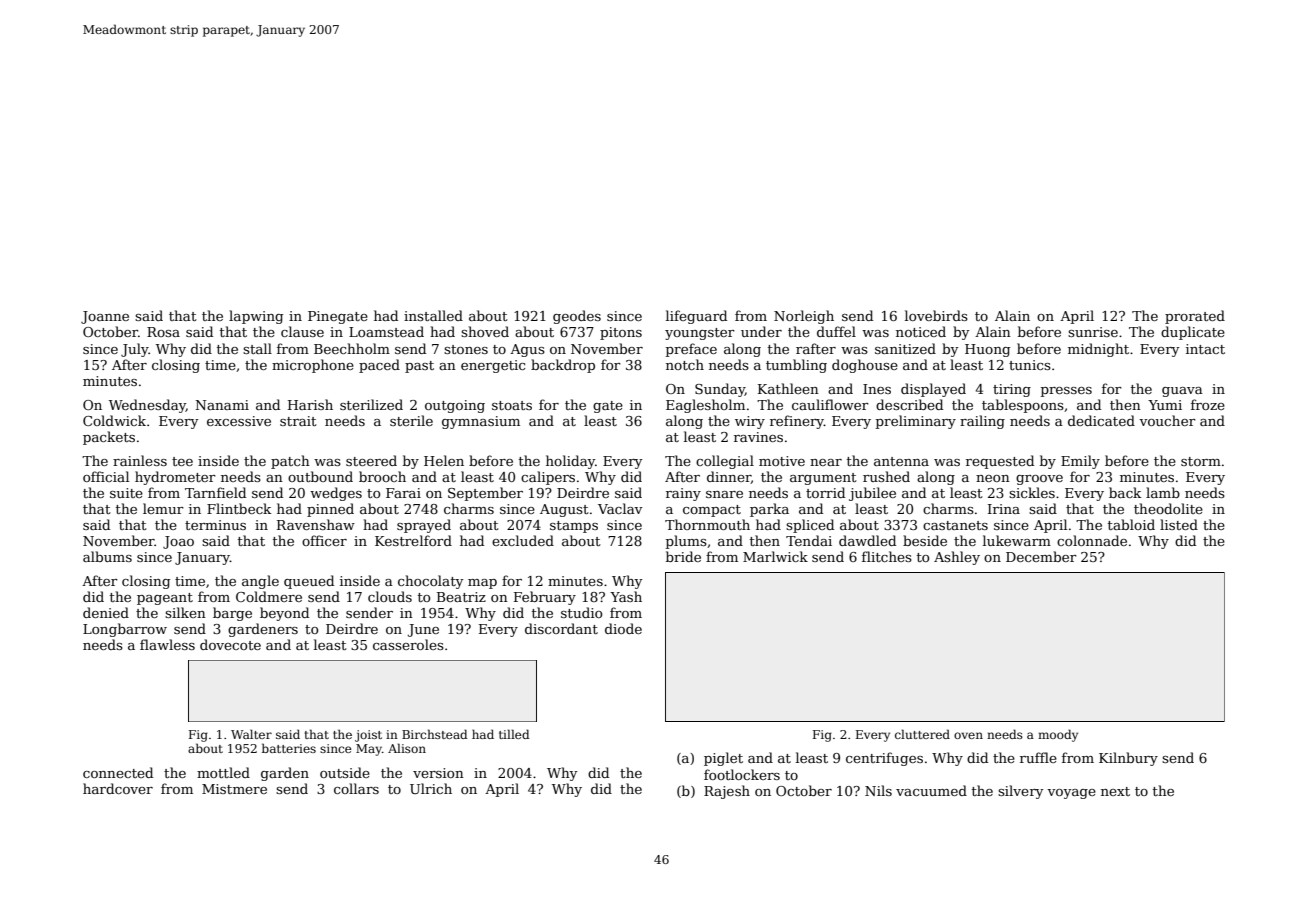 The image size is (1308, 924). What do you see at coordinates (256, 317) in the page?
I see `lapwing` at bounding box center [256, 317].
